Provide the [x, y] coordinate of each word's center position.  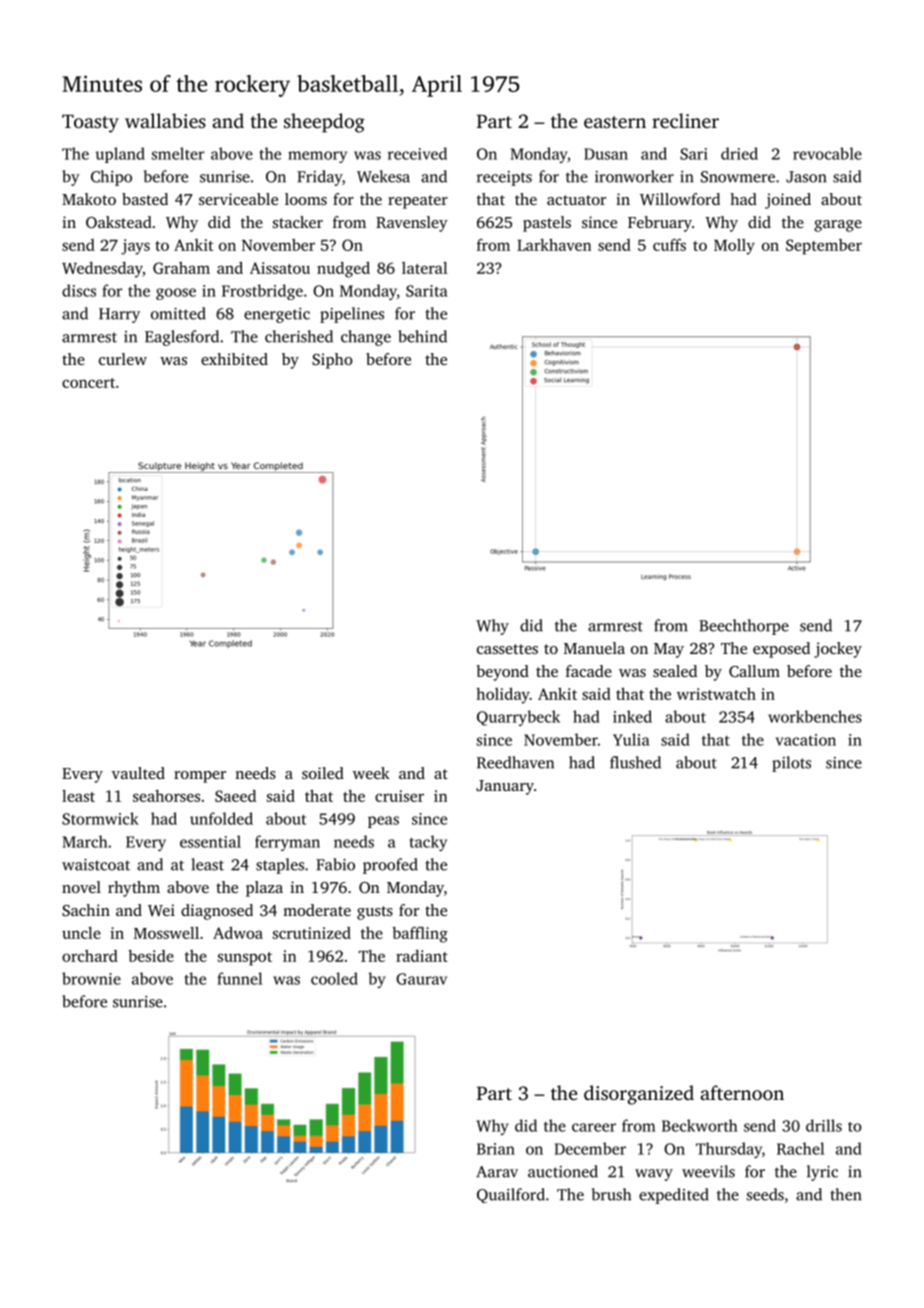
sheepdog [324, 123]
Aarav [497, 1172]
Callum [754, 671]
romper [200, 777]
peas [383, 822]
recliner [685, 120]
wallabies [165, 120]
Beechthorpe [744, 627]
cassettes [507, 649]
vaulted [138, 773]
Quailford [511, 1195]
